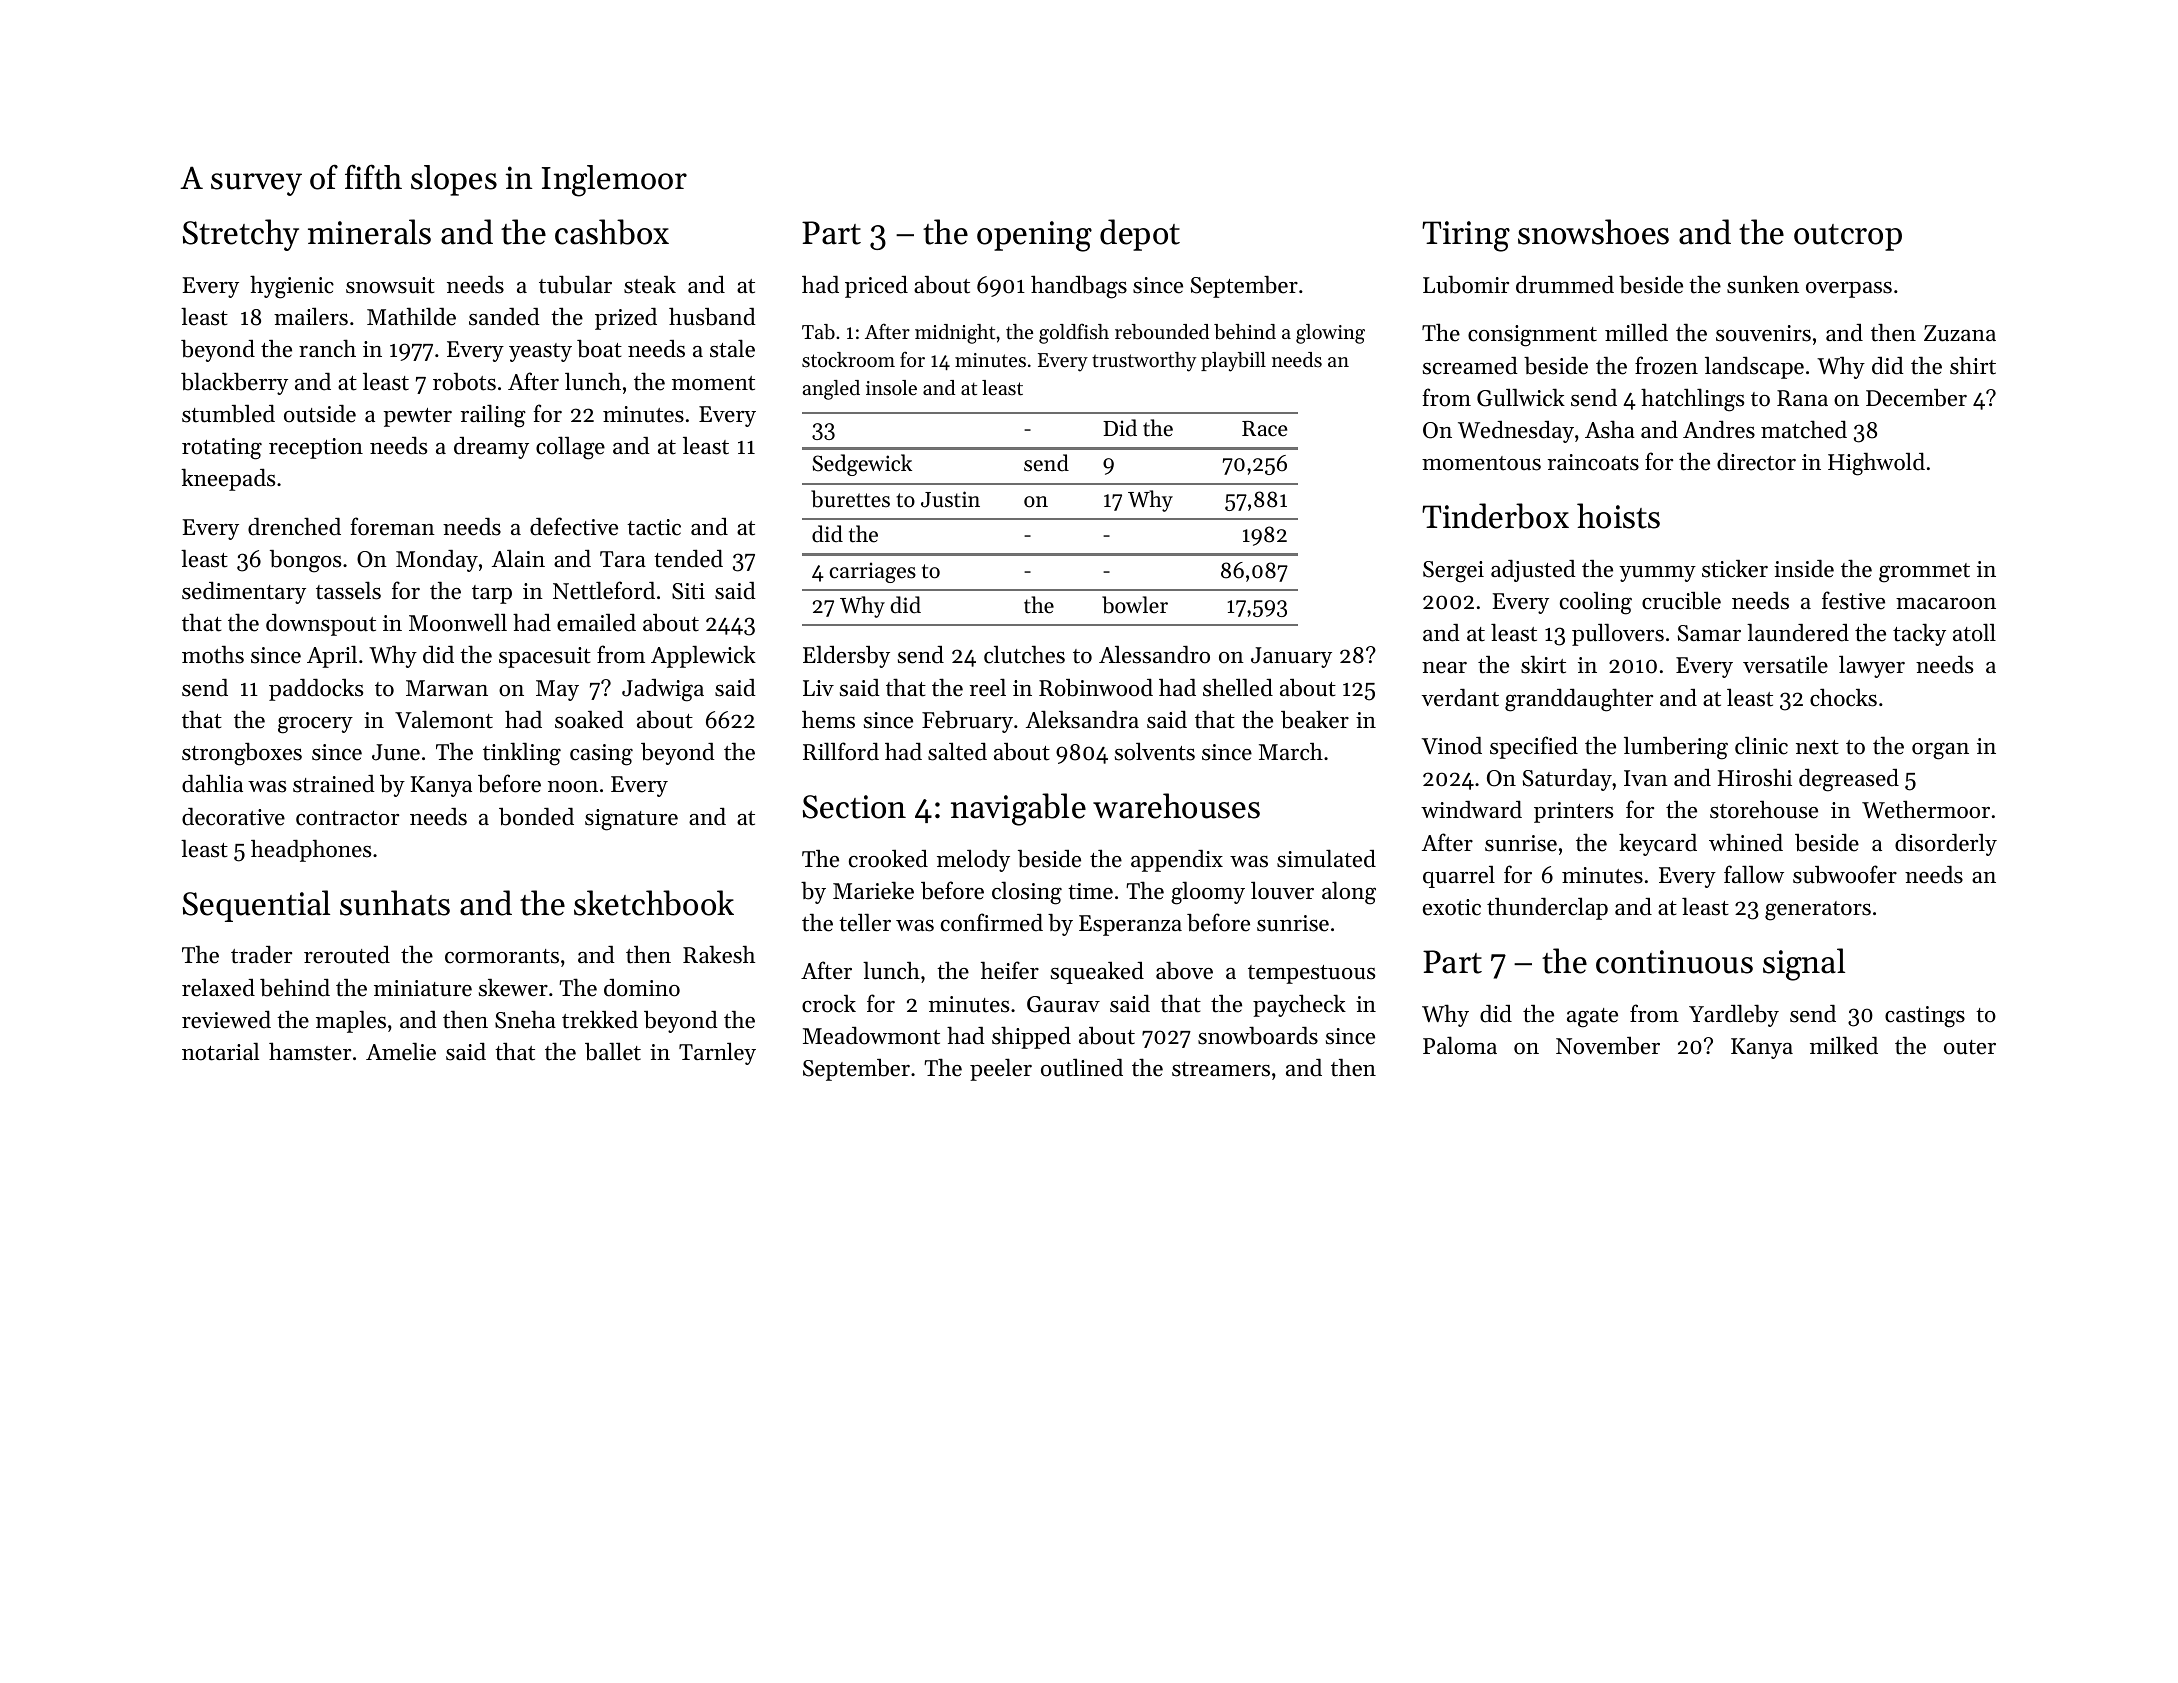 This image has width=2178, height=1683. I want to click on Aleksandra, so click(1082, 719).
